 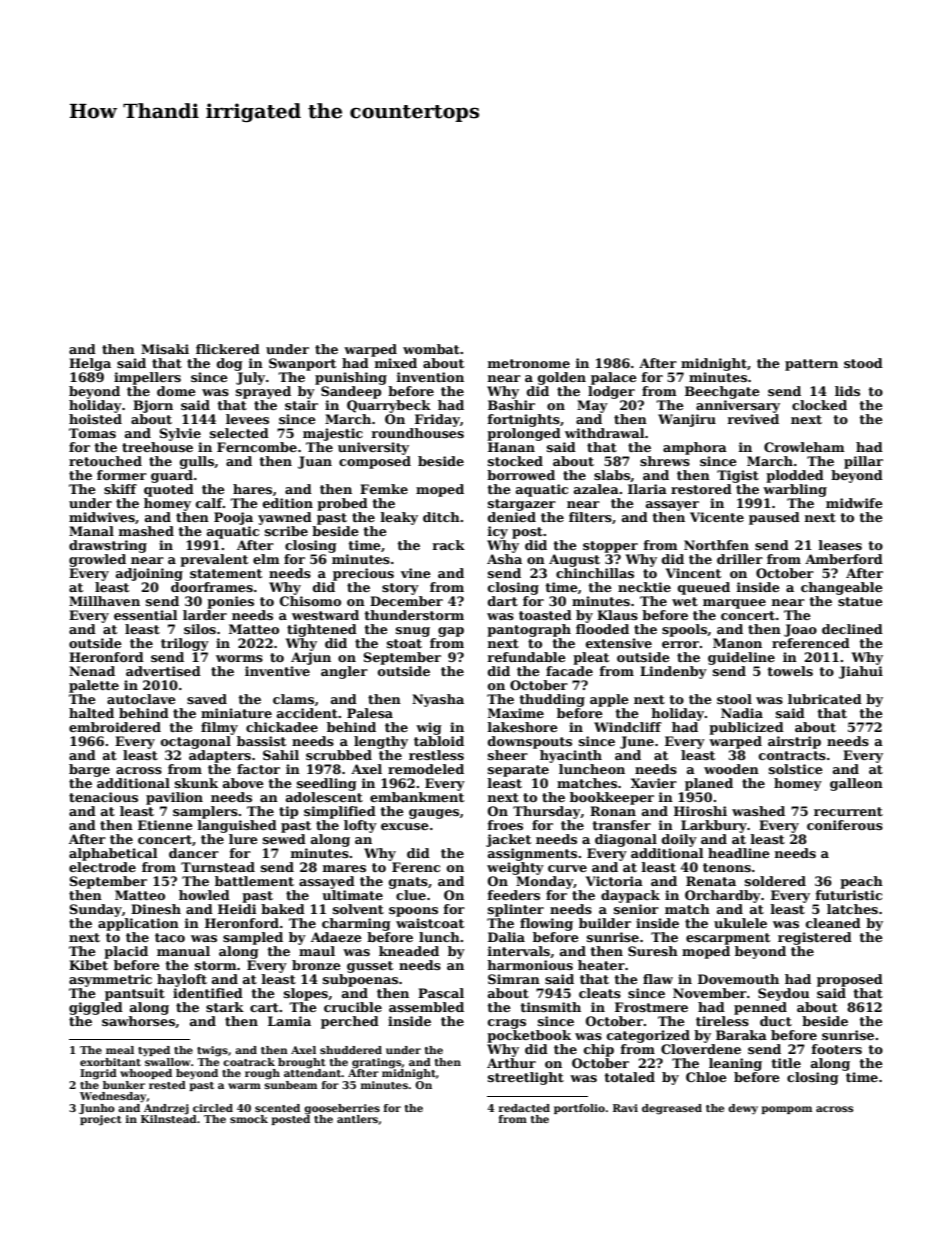 I want to click on worms, so click(x=239, y=658).
